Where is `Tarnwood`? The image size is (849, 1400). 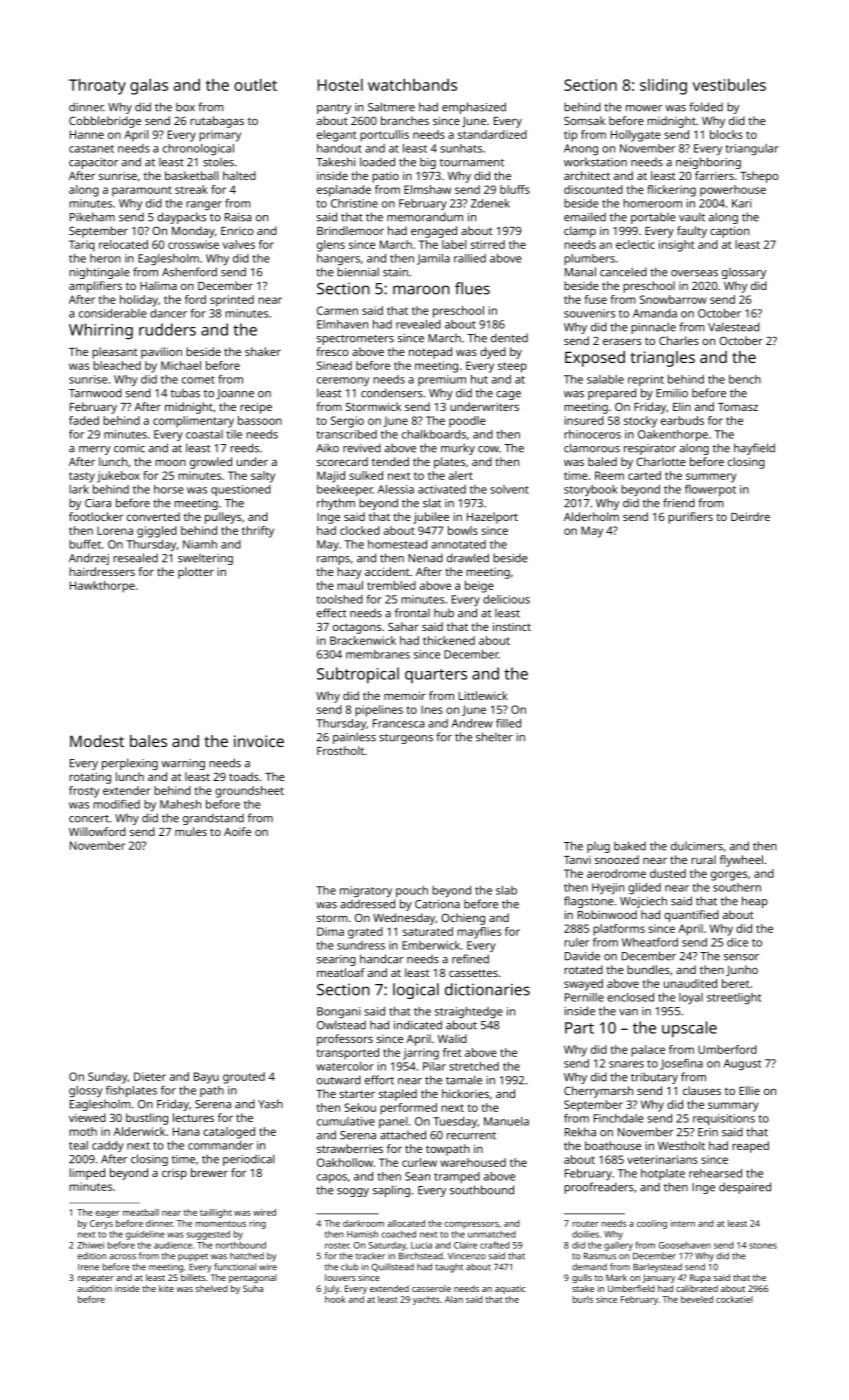
Tarnwood is located at coordinates (95, 393).
